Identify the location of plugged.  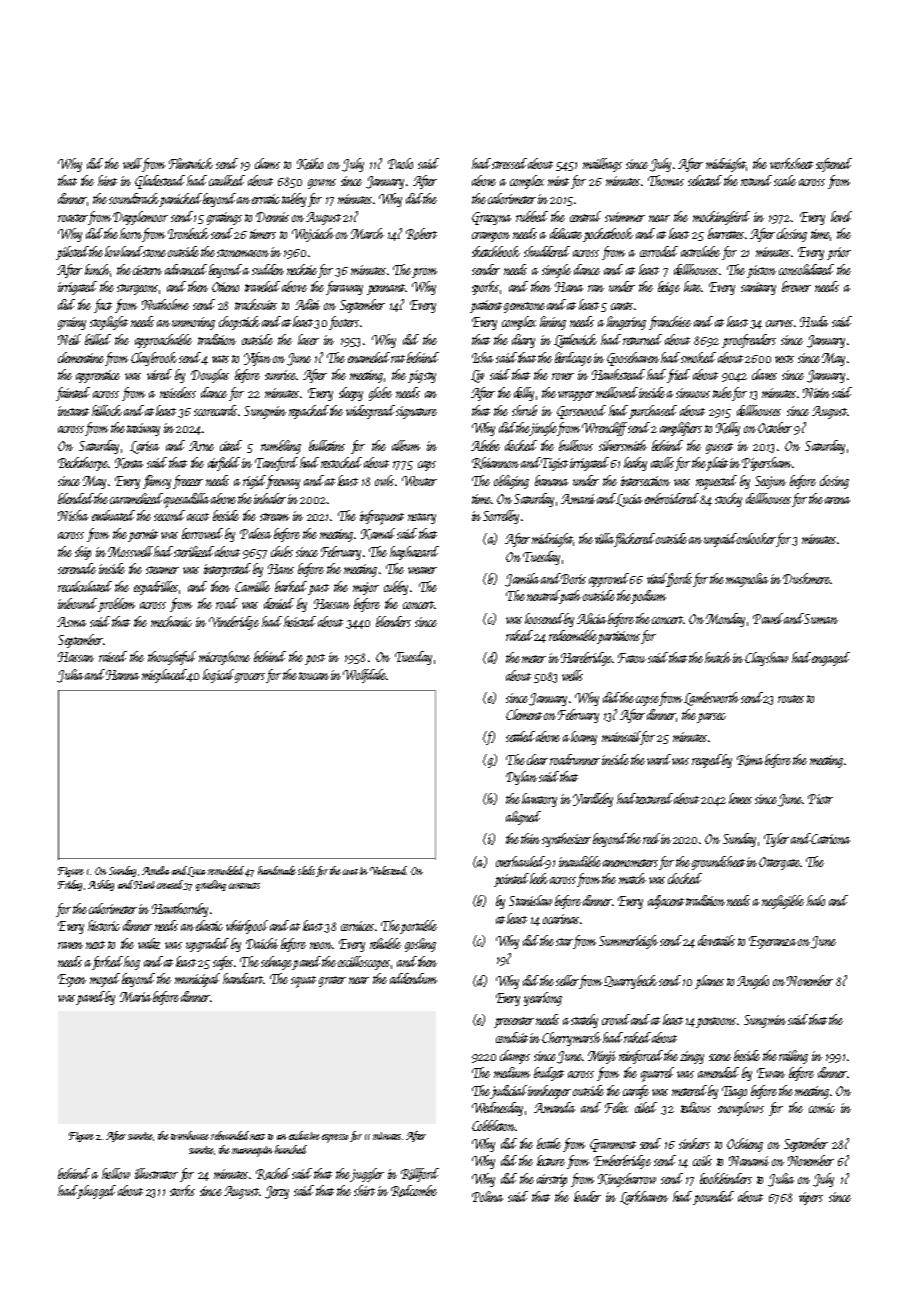
(96, 1192).
